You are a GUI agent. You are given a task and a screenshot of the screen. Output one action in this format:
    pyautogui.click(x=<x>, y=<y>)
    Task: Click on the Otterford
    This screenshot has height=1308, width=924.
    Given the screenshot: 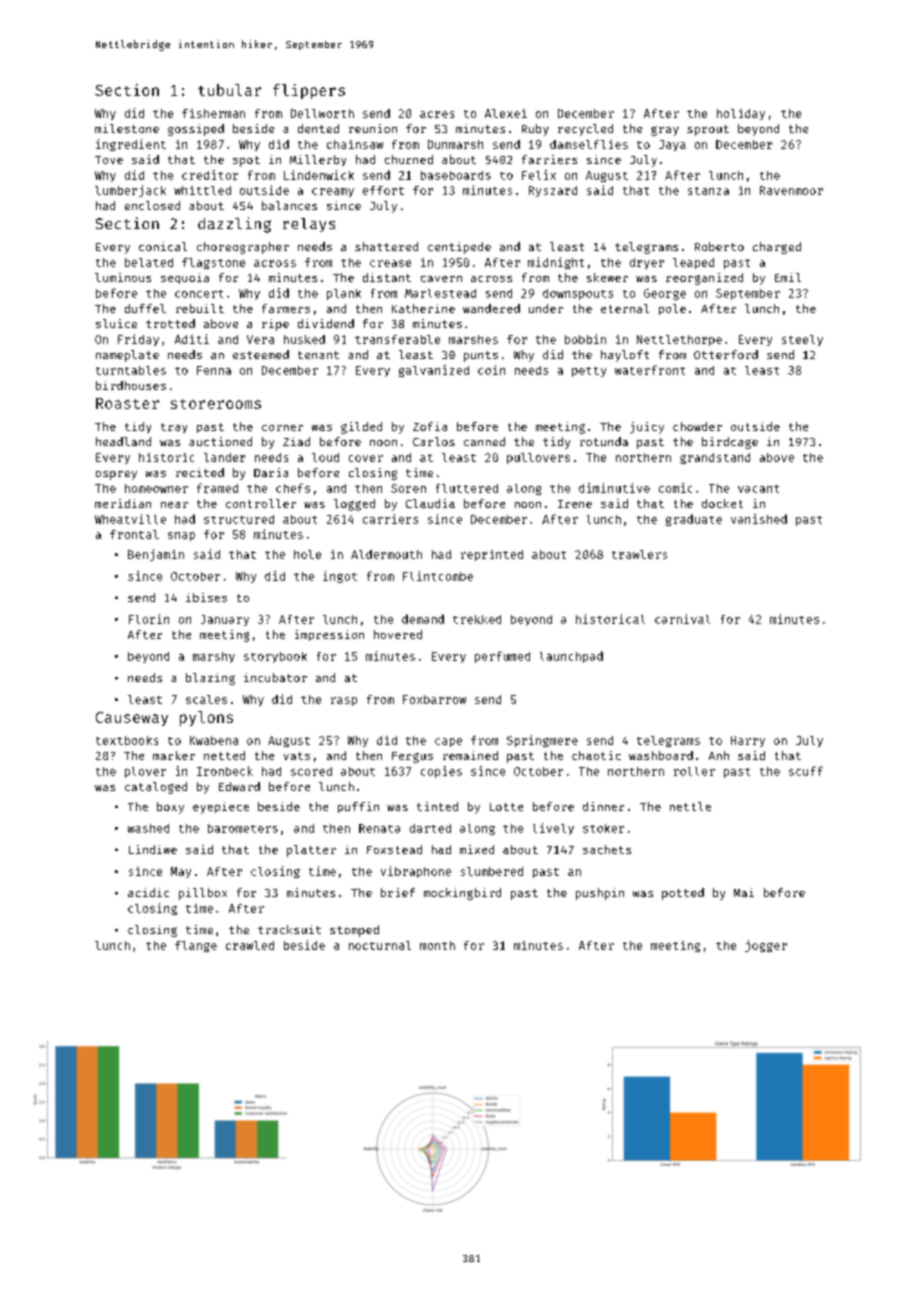 What is the action you would take?
    pyautogui.click(x=726, y=354)
